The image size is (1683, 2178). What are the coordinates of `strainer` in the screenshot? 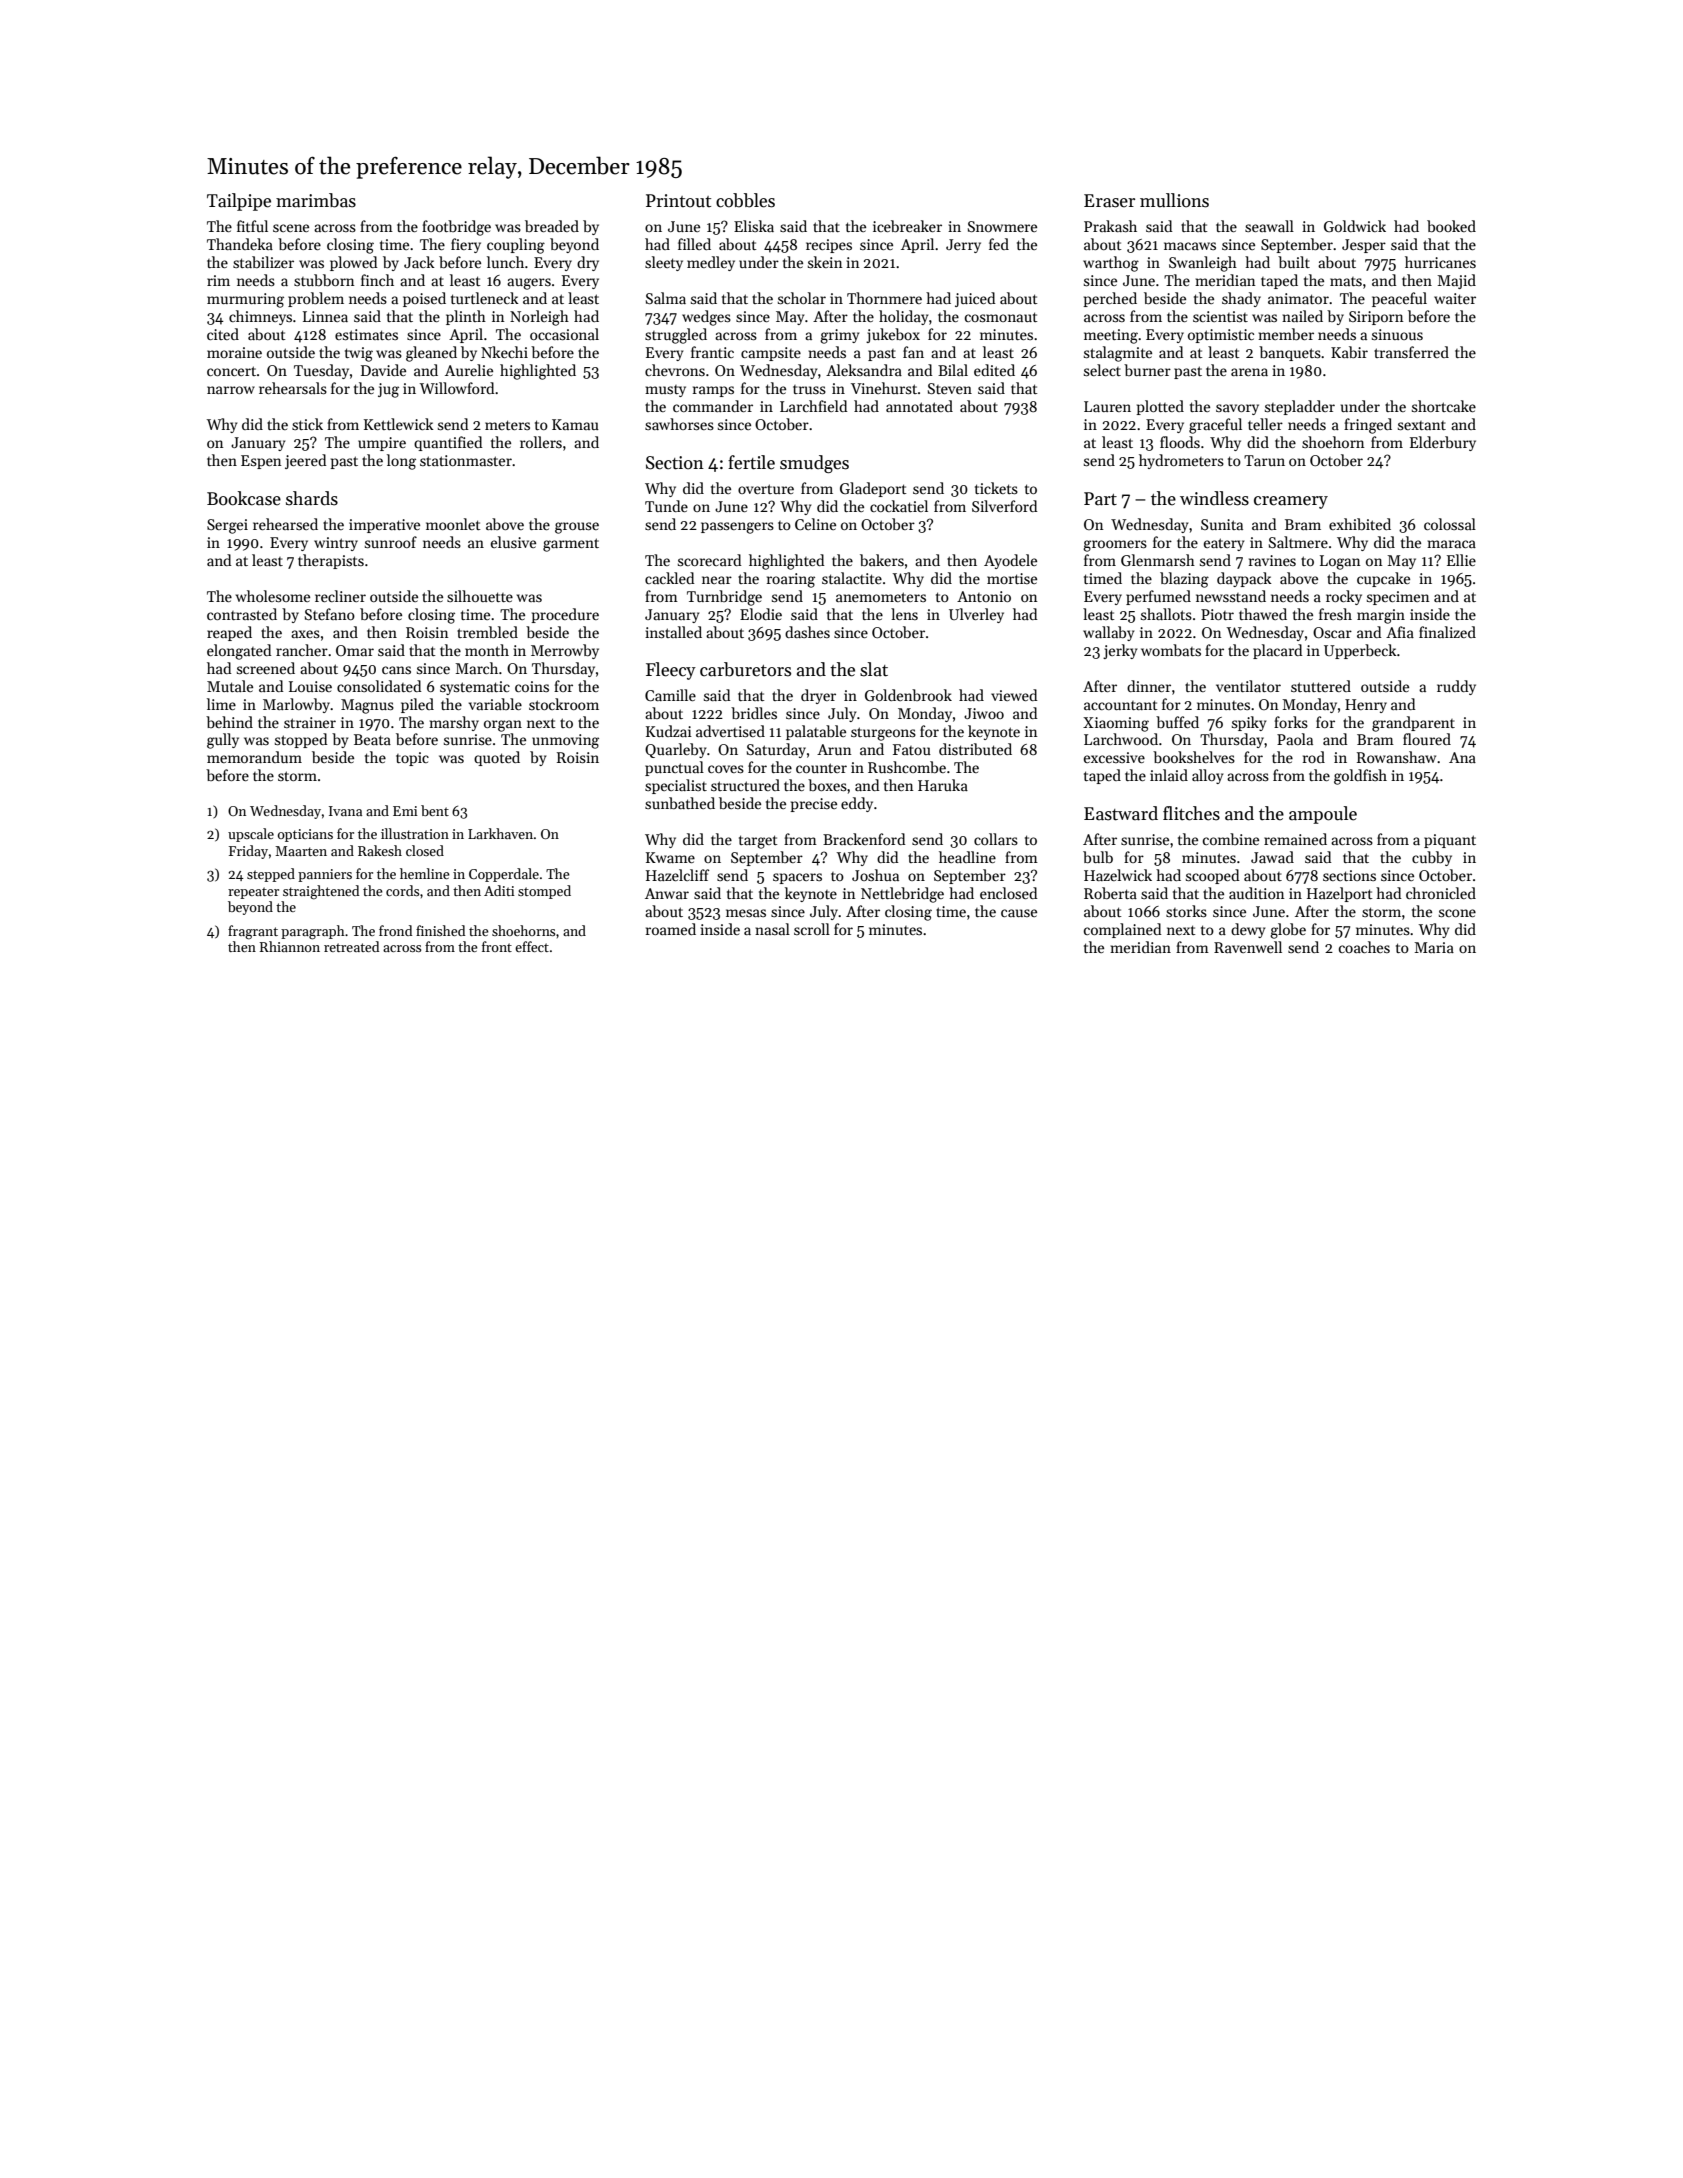 It's located at (310, 722).
